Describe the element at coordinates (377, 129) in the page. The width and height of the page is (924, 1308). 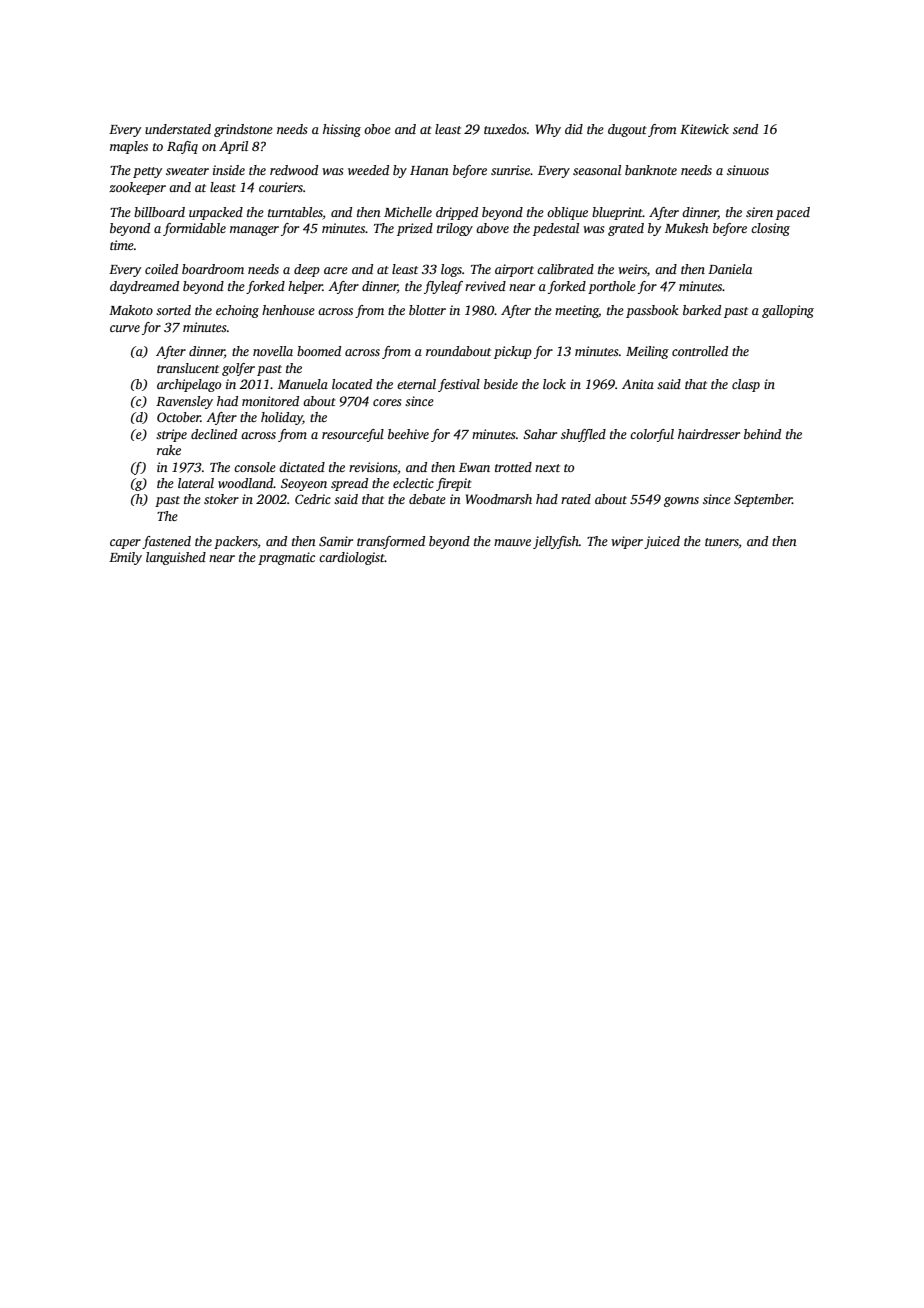
I see `oboe` at that location.
